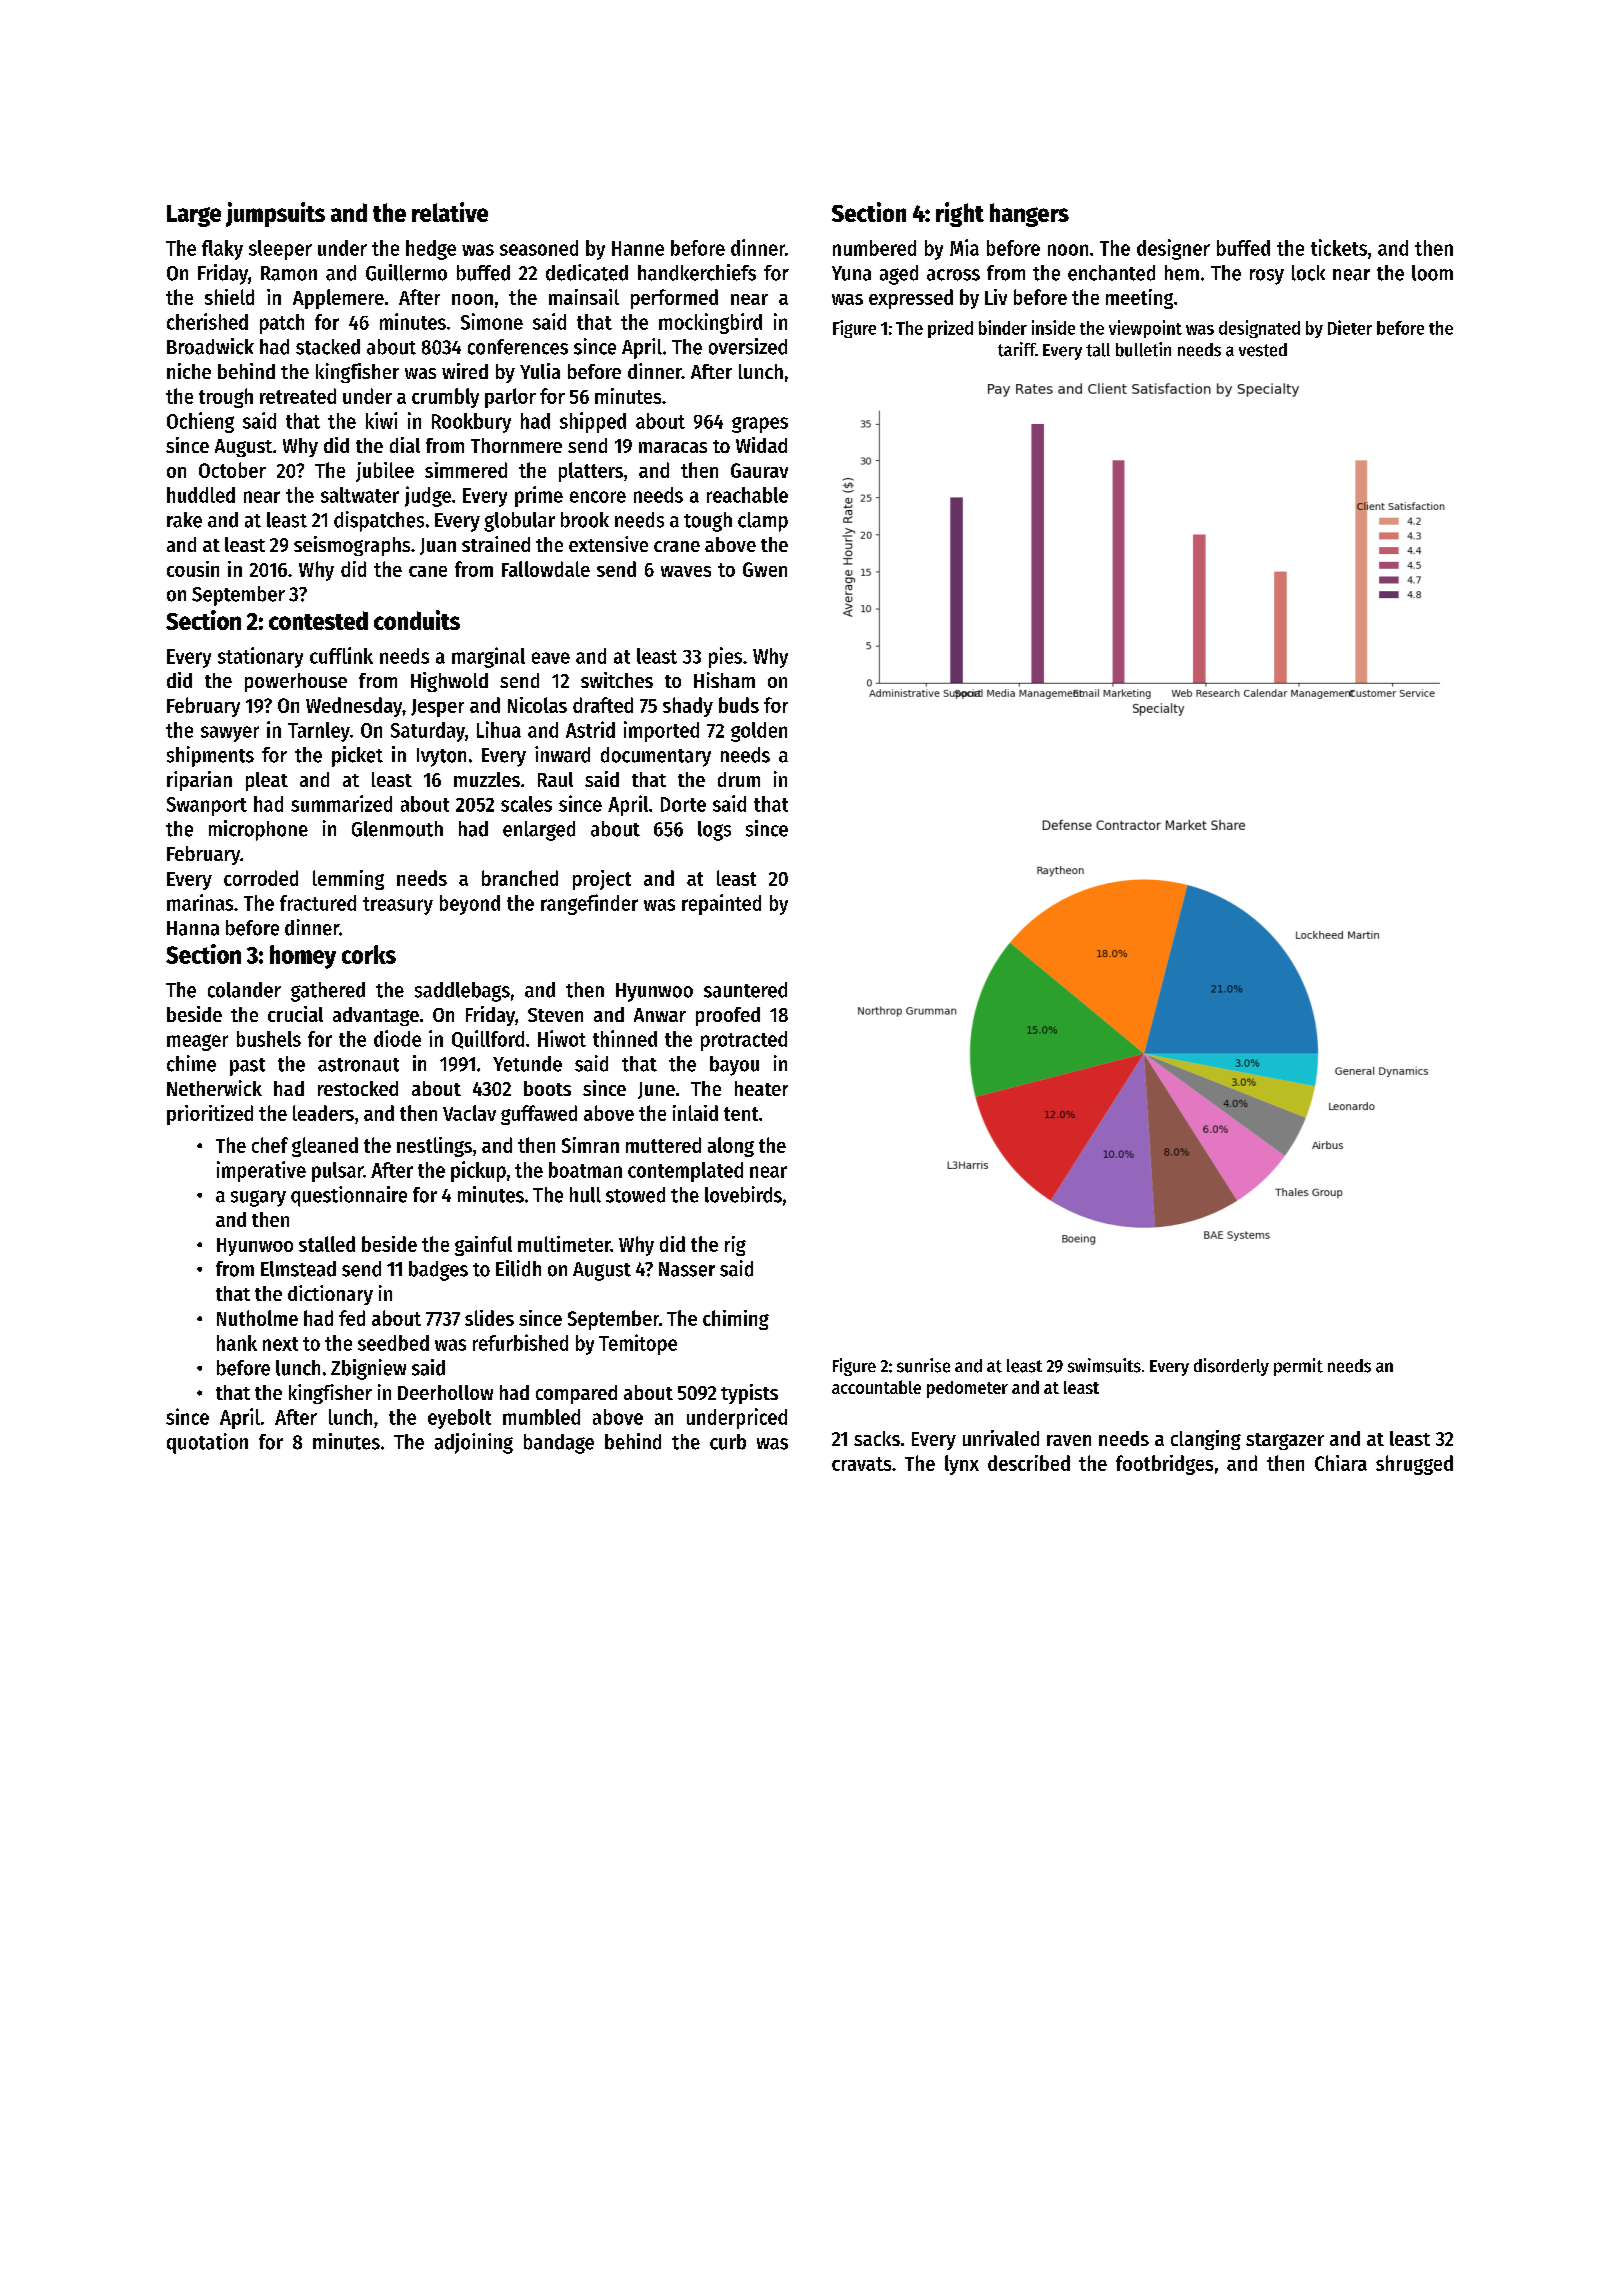 This document has width=1620, height=2292. Describe the element at coordinates (258, 1198) in the document. I see `sugary` at that location.
